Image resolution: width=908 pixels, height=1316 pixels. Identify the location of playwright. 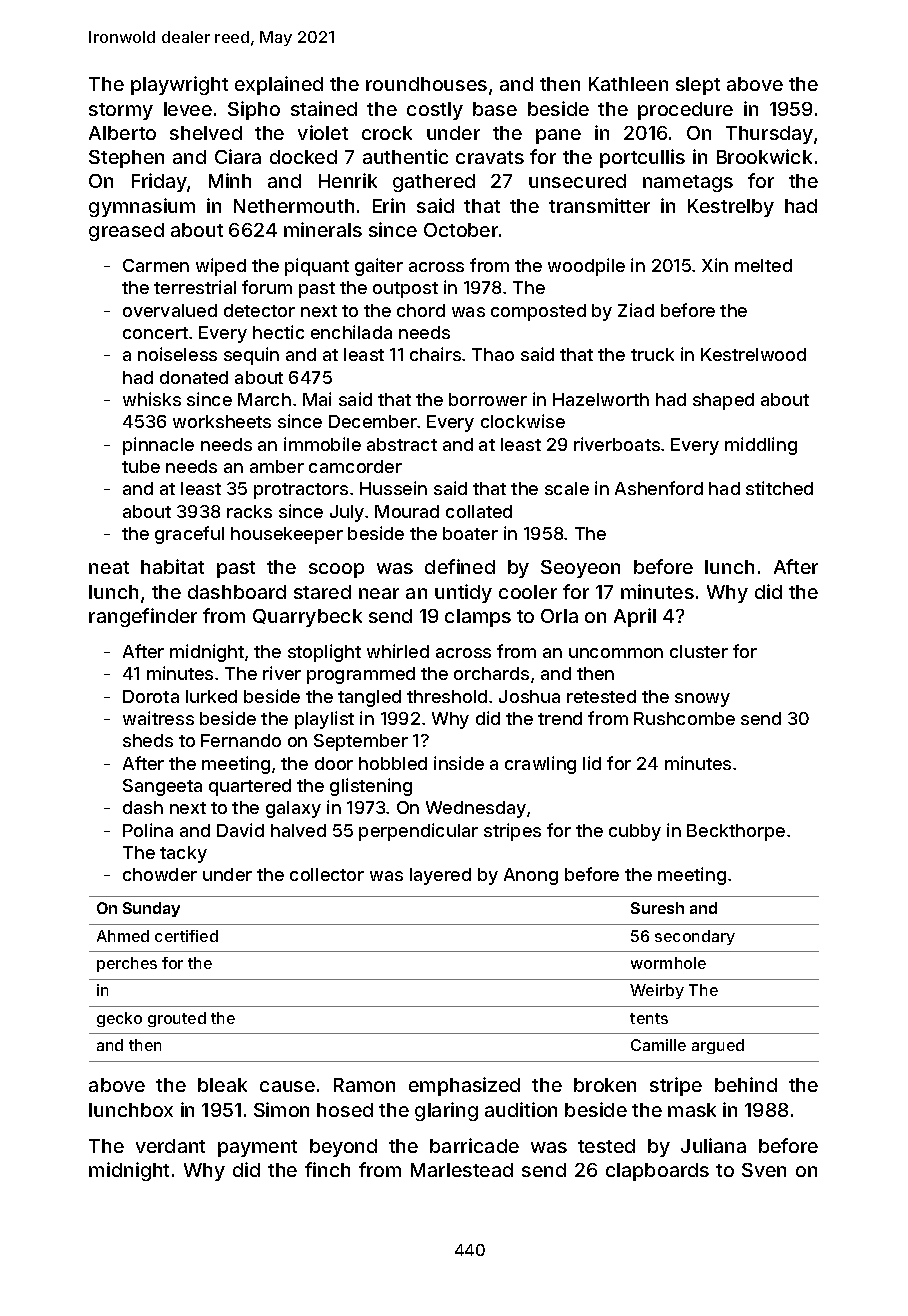
(179, 85).
